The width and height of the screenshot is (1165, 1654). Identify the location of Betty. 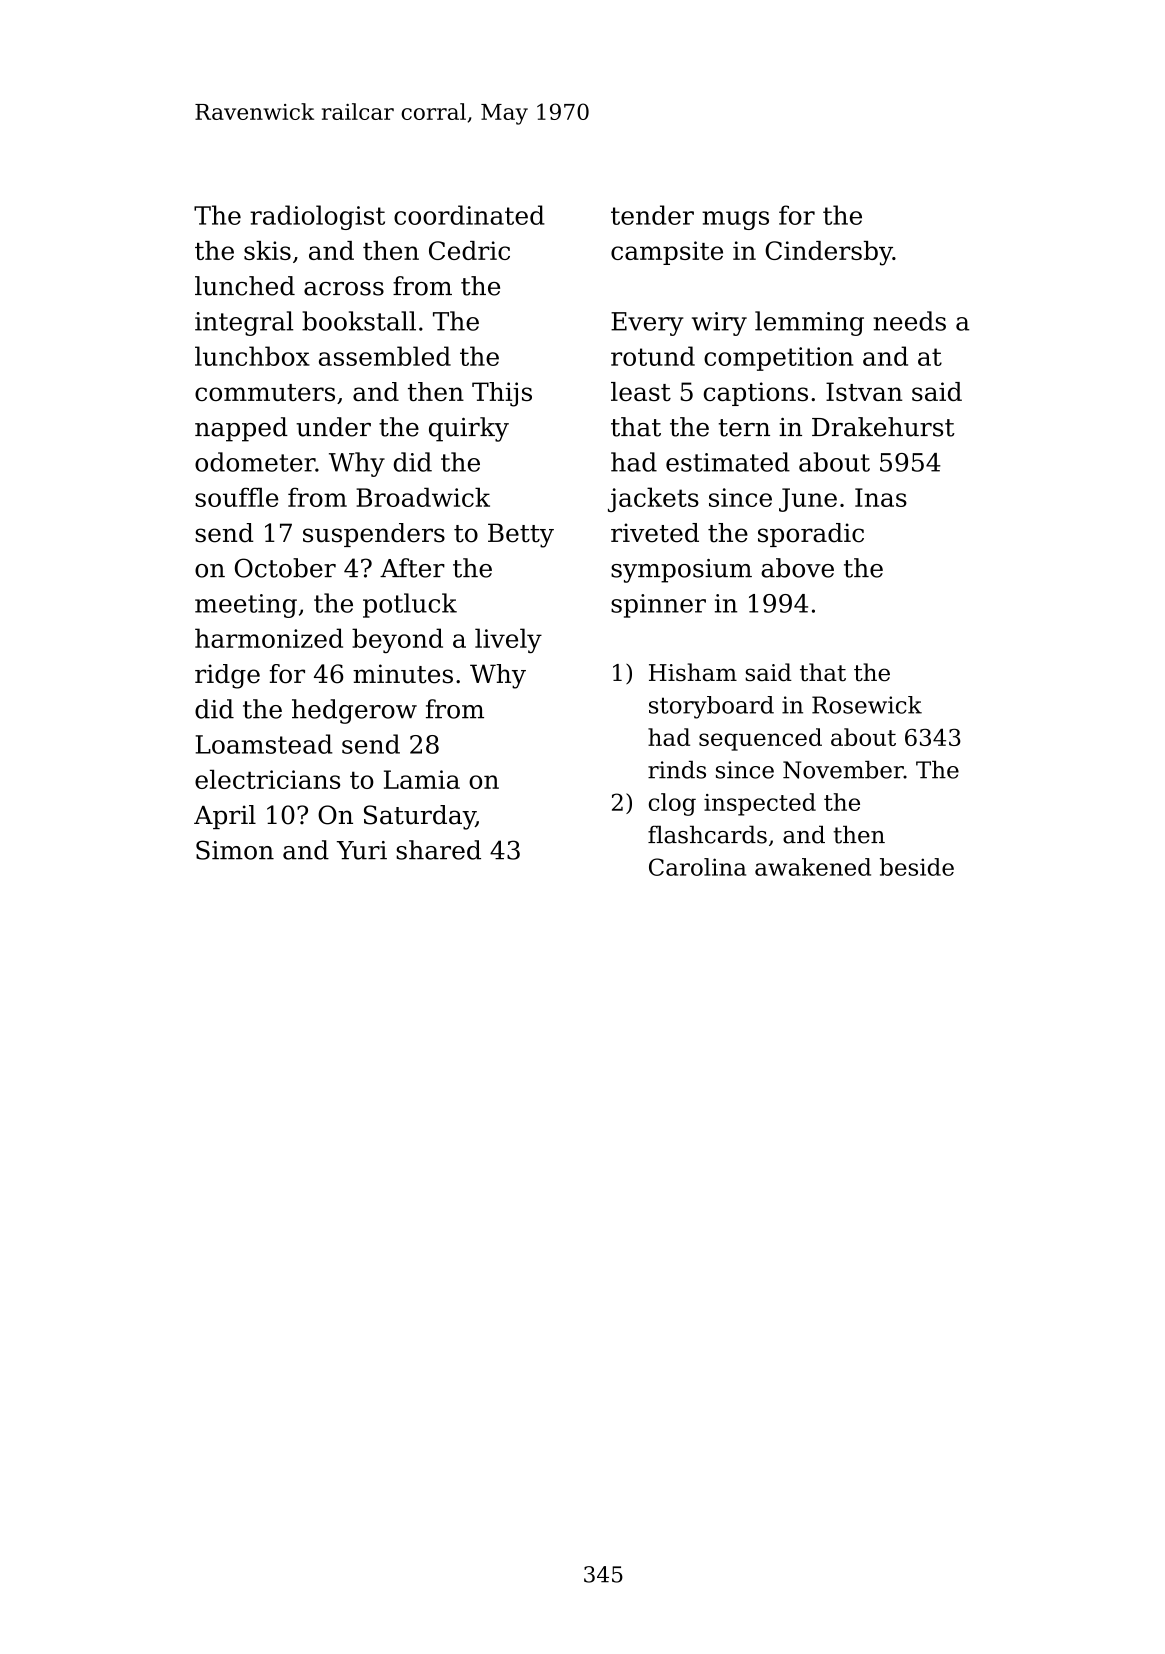
(521, 535).
